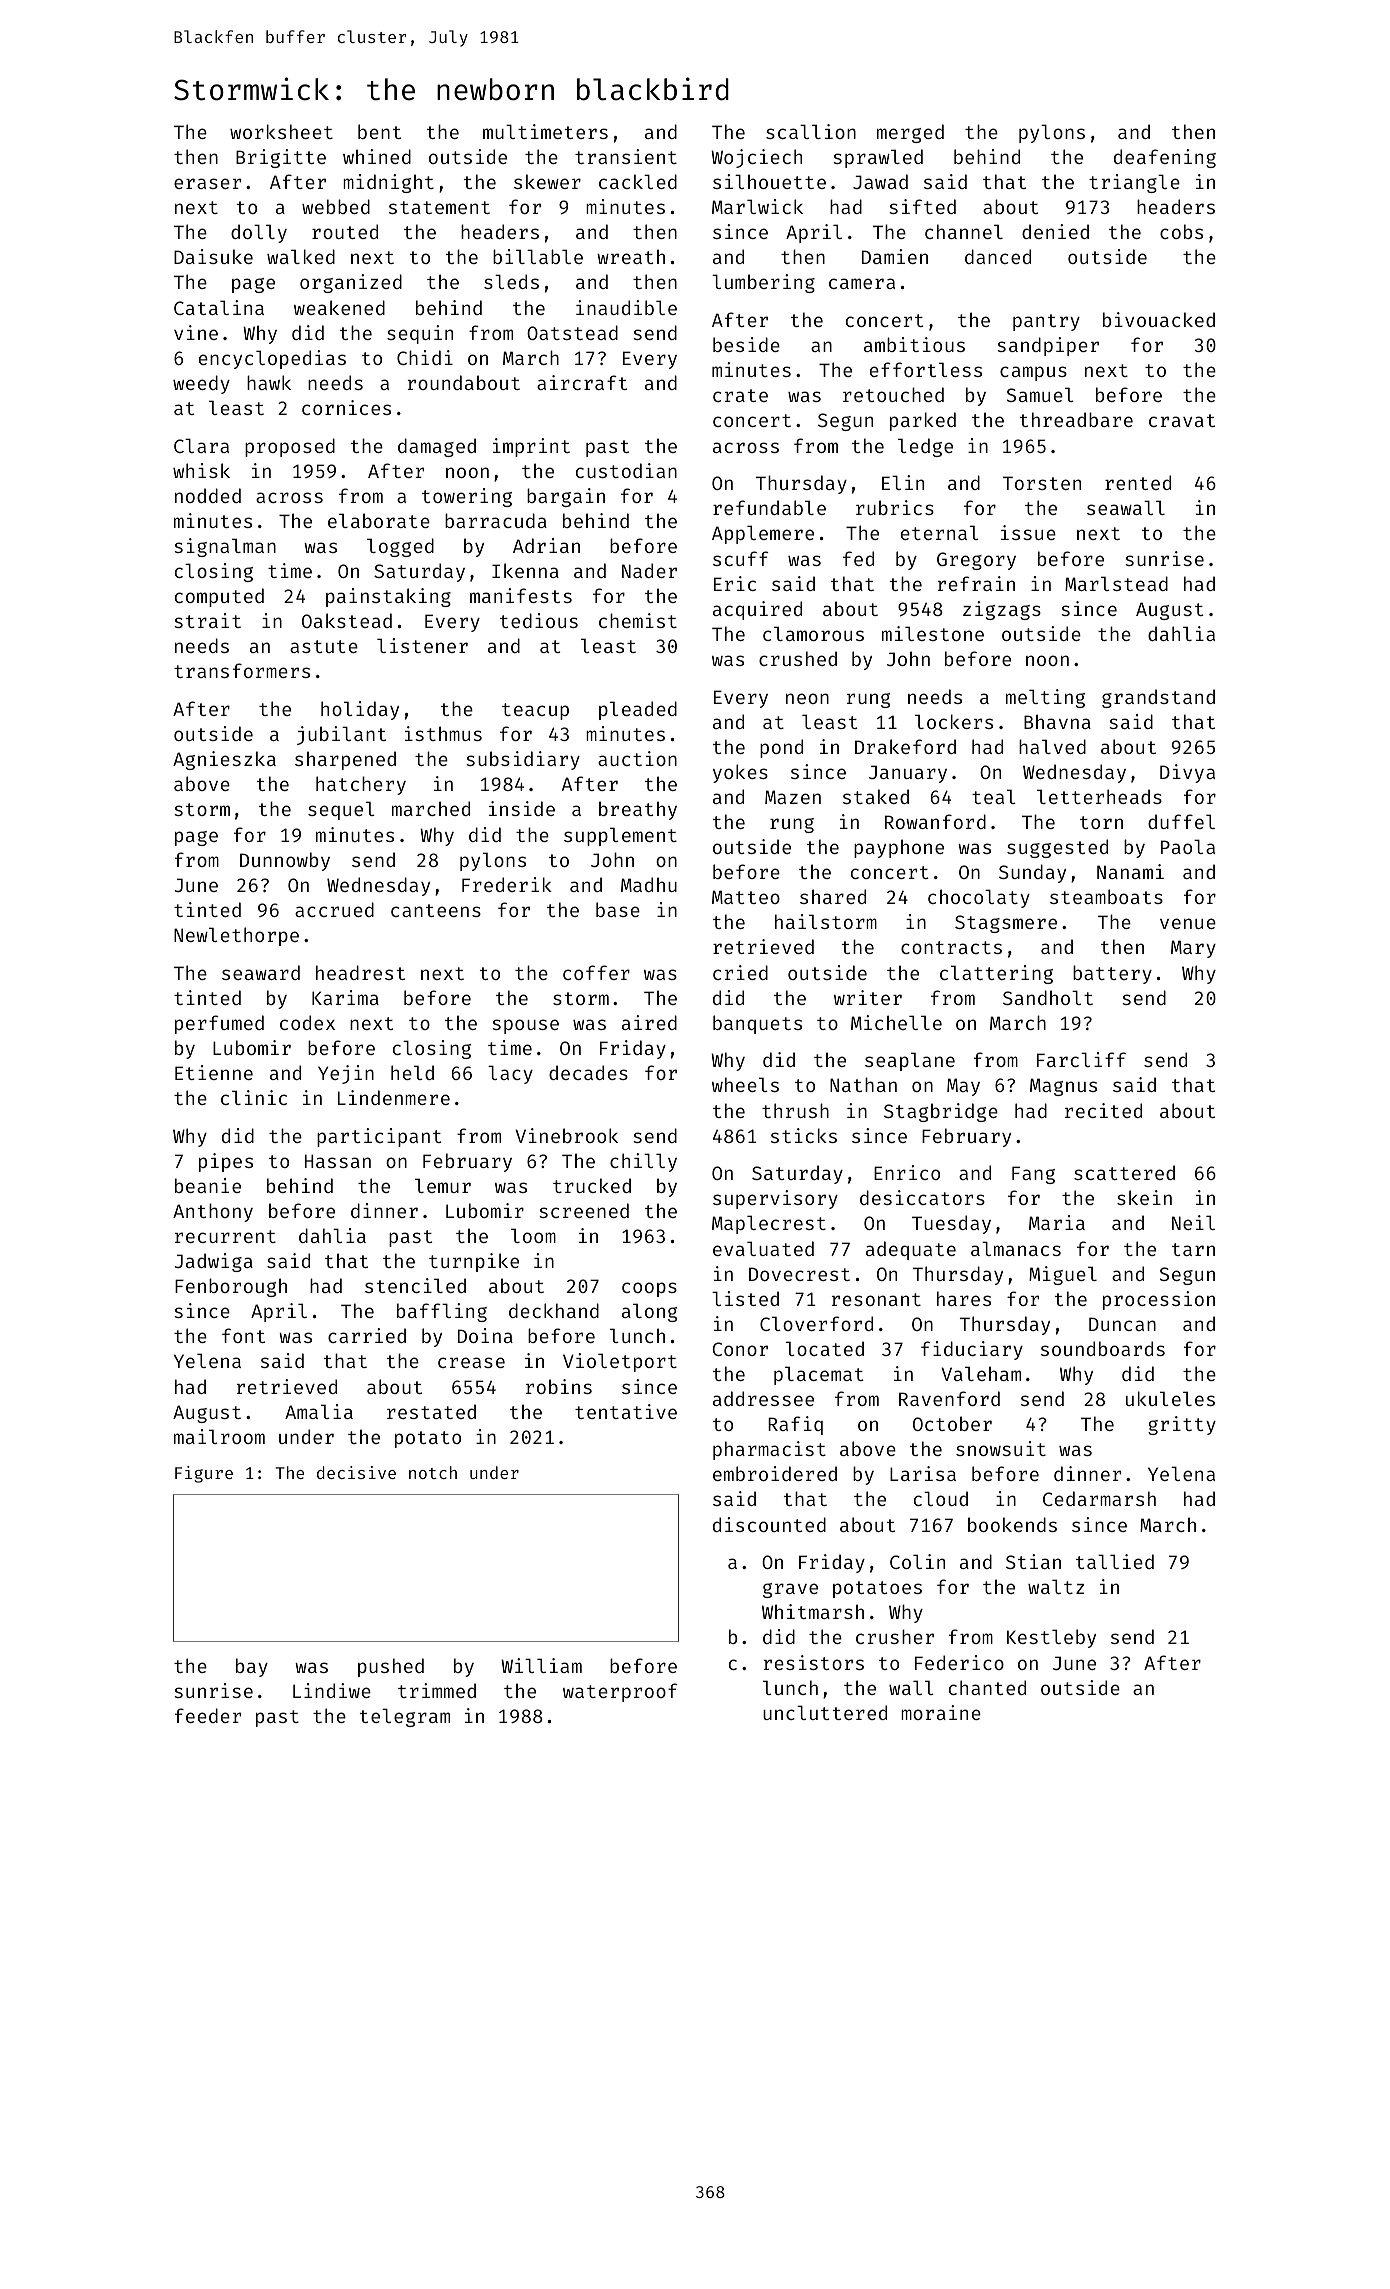  I want to click on waterproof, so click(620, 1692).
